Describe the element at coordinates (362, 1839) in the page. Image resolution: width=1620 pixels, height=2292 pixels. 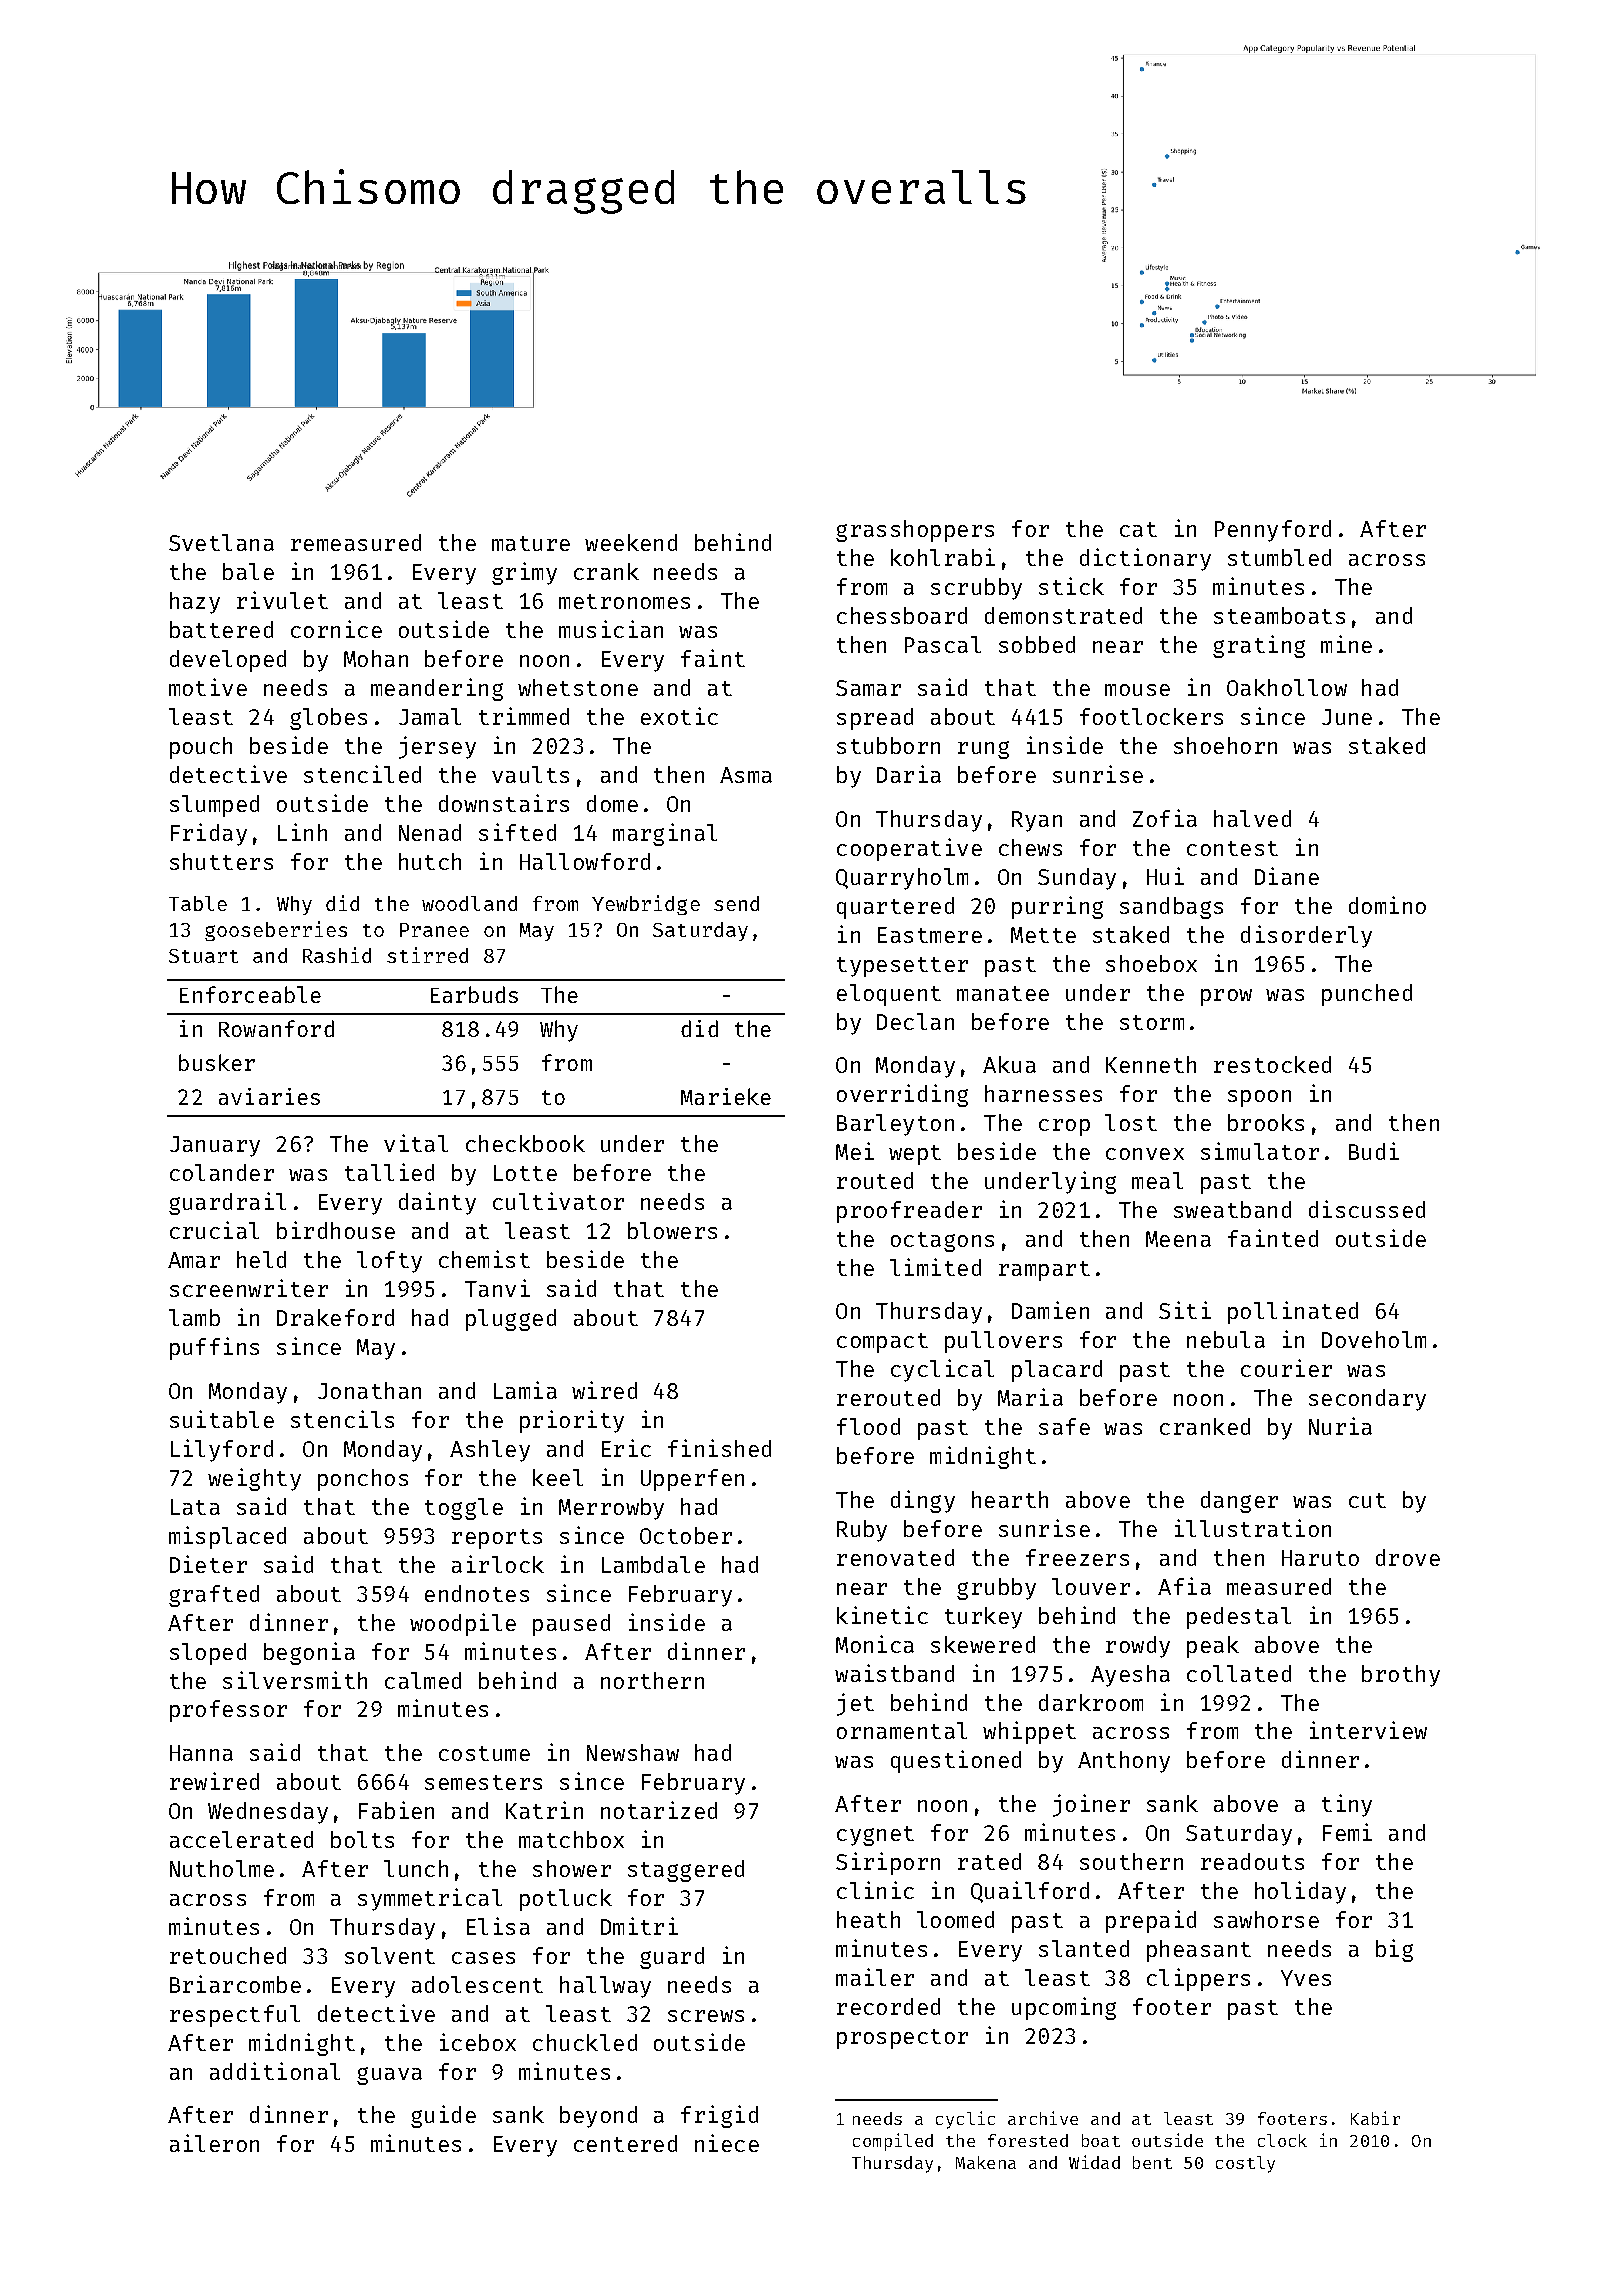
I see `bolts` at that location.
